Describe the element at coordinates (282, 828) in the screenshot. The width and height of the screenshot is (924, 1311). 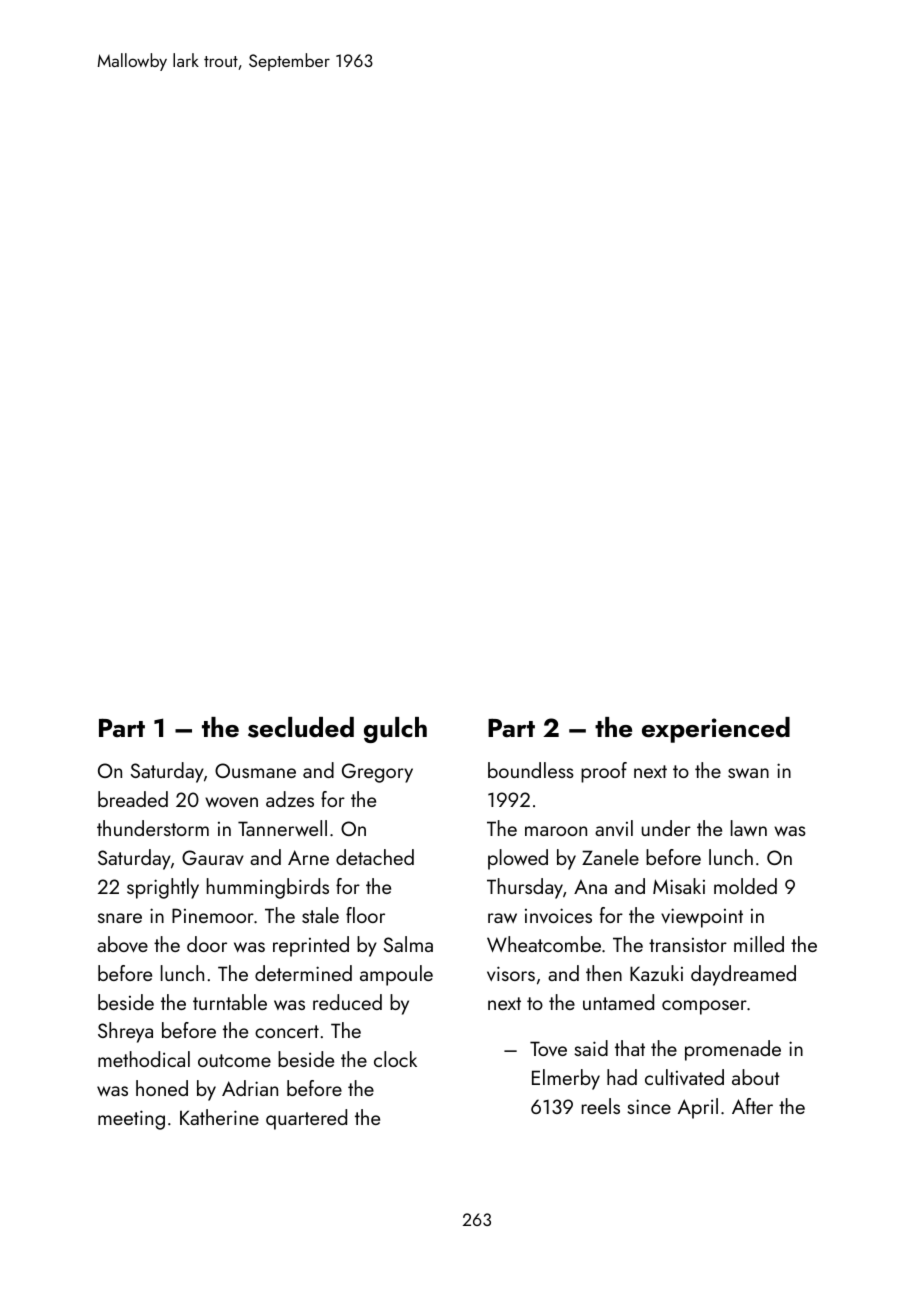
I see `Tannerwell` at that location.
